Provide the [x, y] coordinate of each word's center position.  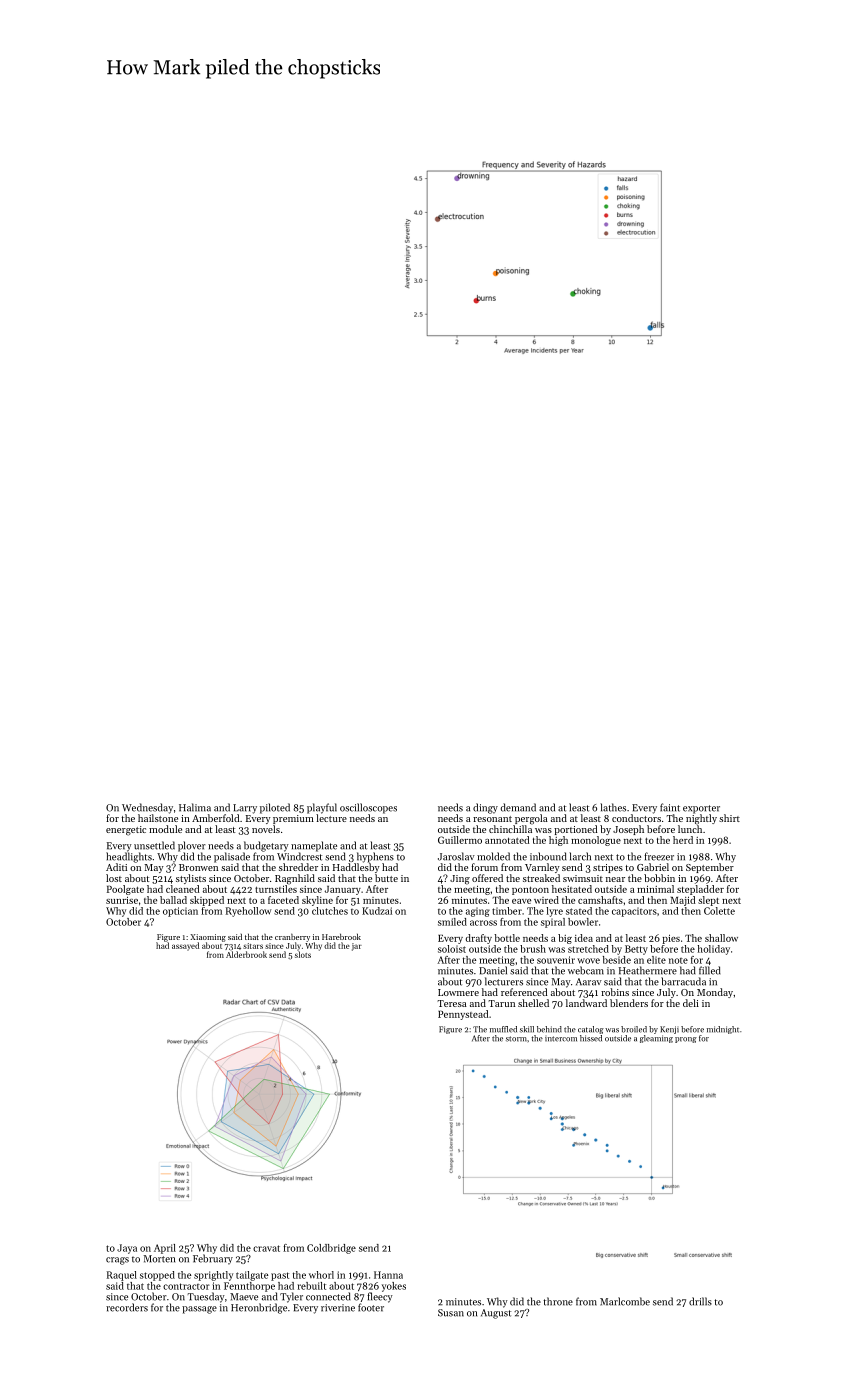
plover [192, 846]
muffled [503, 1029]
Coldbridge [331, 1249]
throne [558, 1301]
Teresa [452, 1003]
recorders [127, 1307]
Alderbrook [246, 954]
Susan [451, 1313]
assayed [185, 946]
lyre [554, 912]
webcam [586, 970]
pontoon [530, 891]
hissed [591, 1038]
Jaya [127, 1249]
